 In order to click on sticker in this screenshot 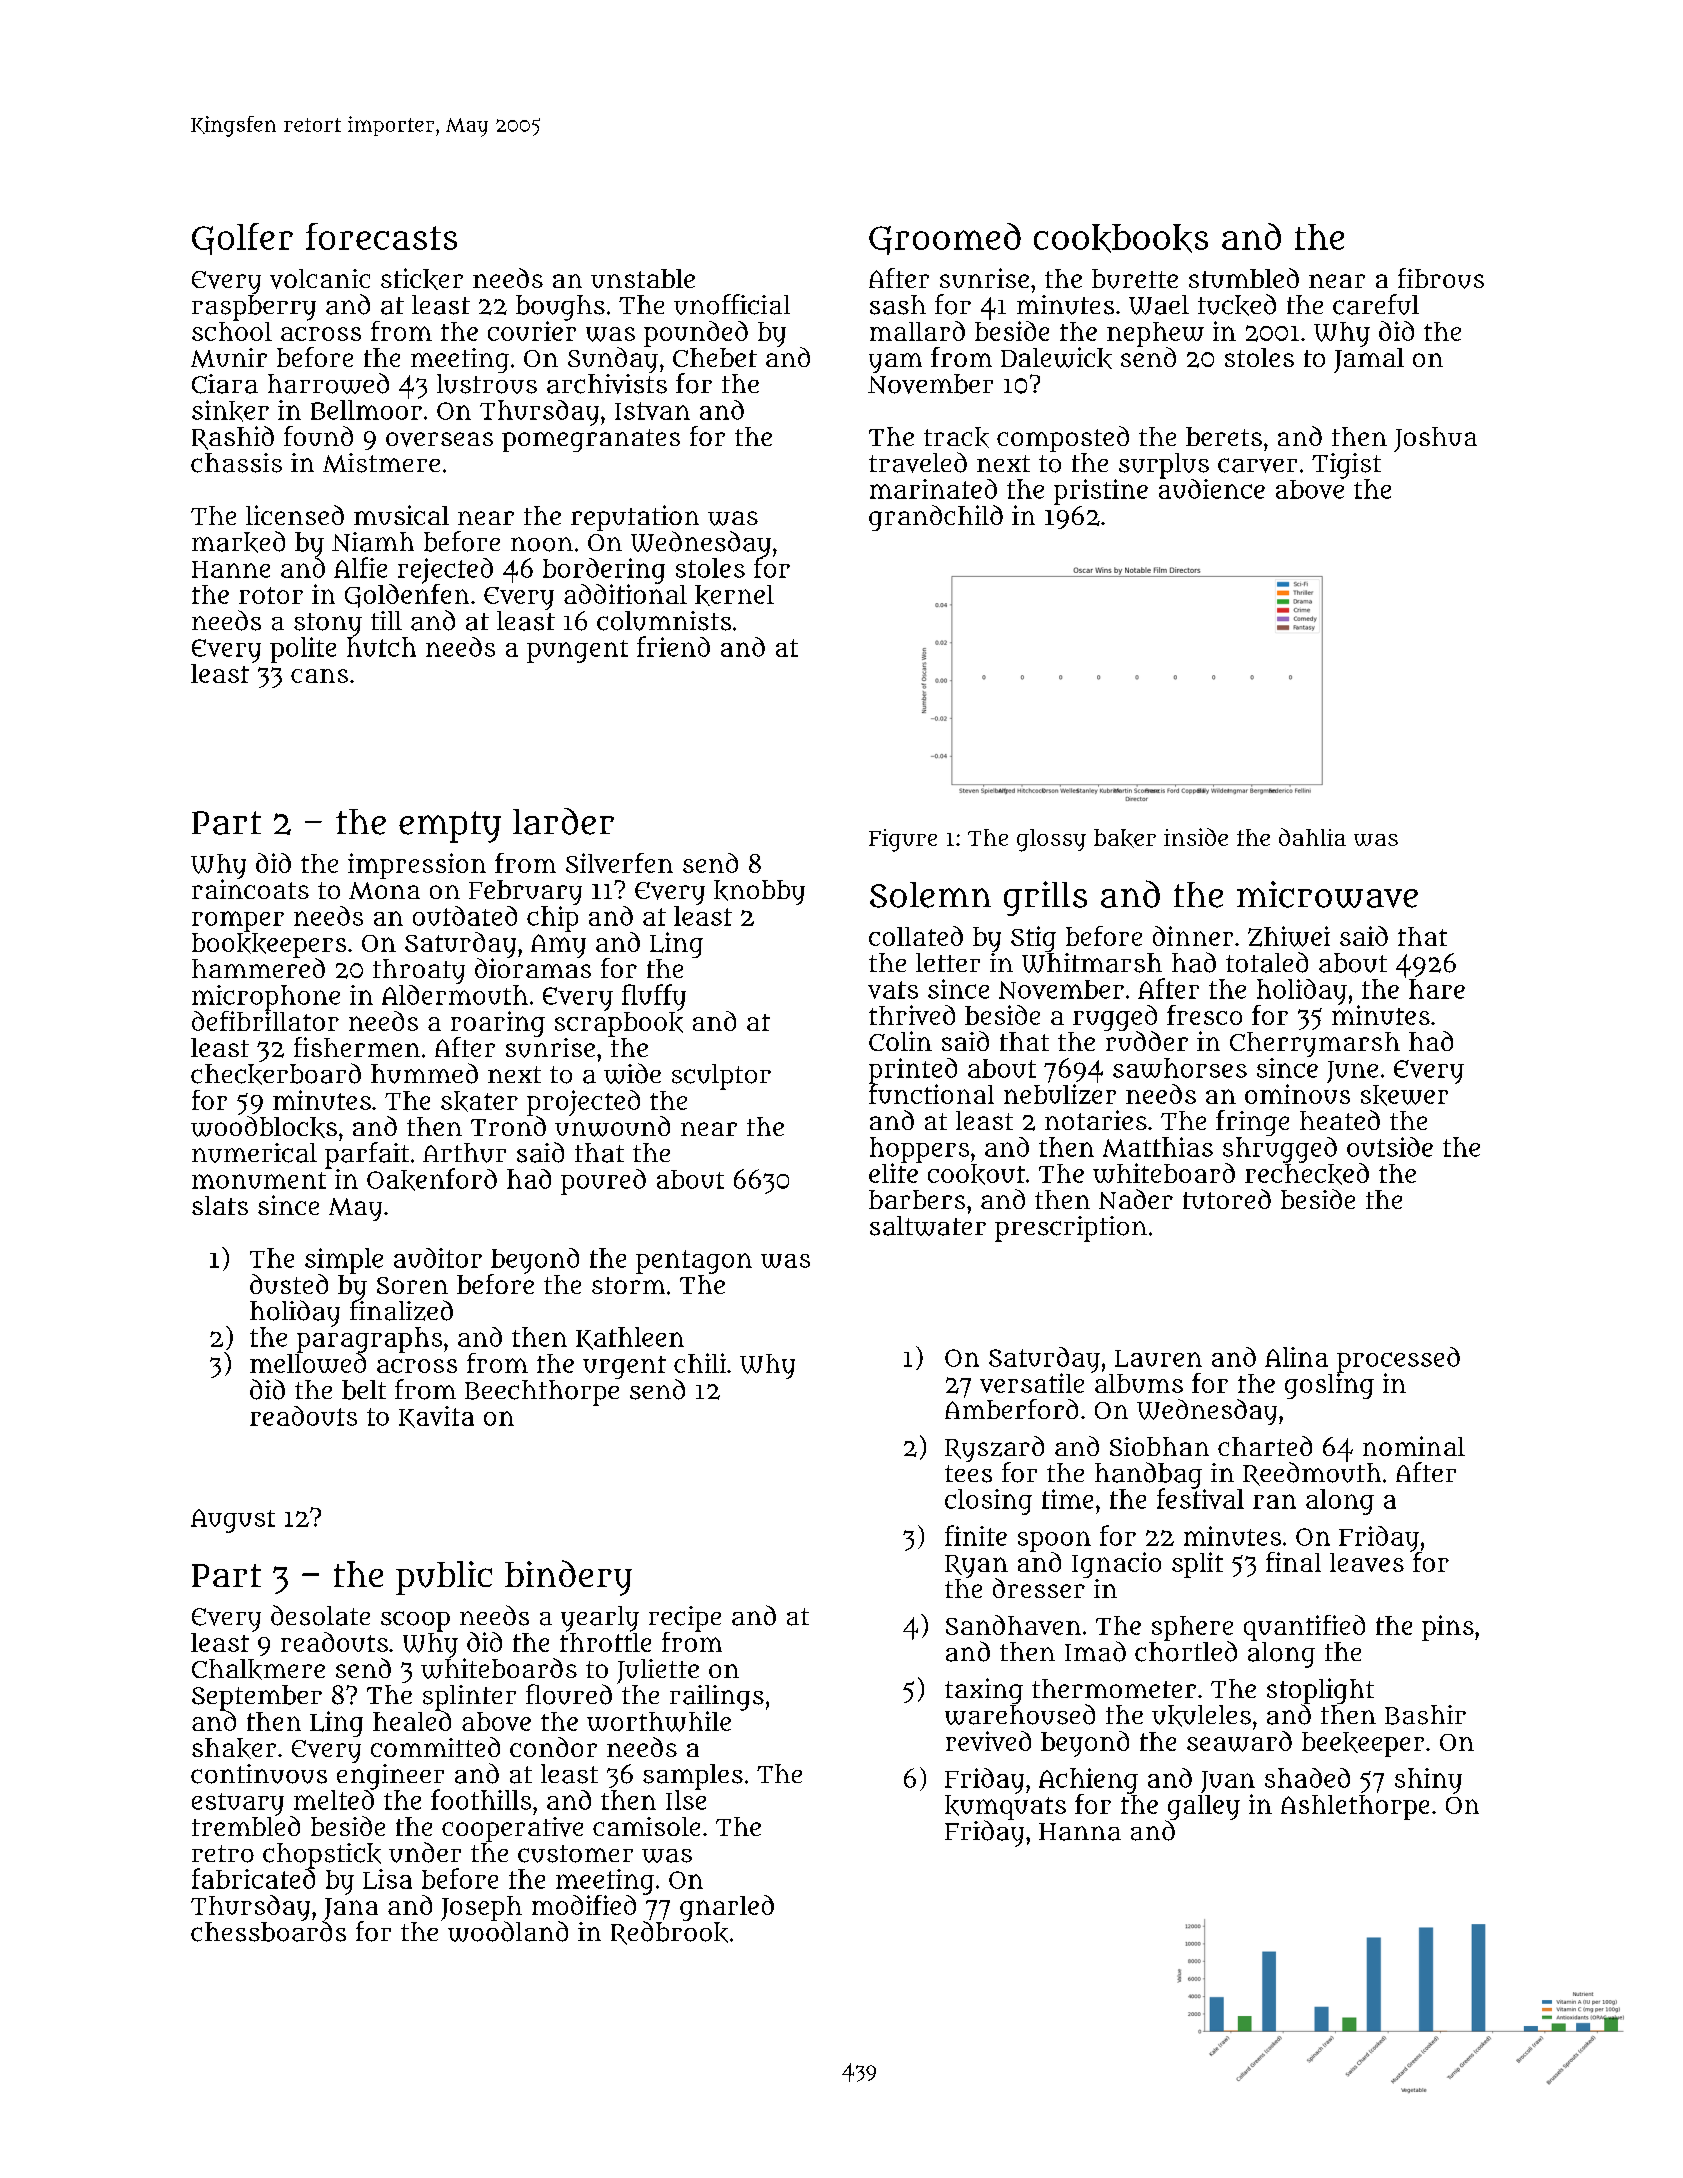, I will do `click(422, 279)`.
